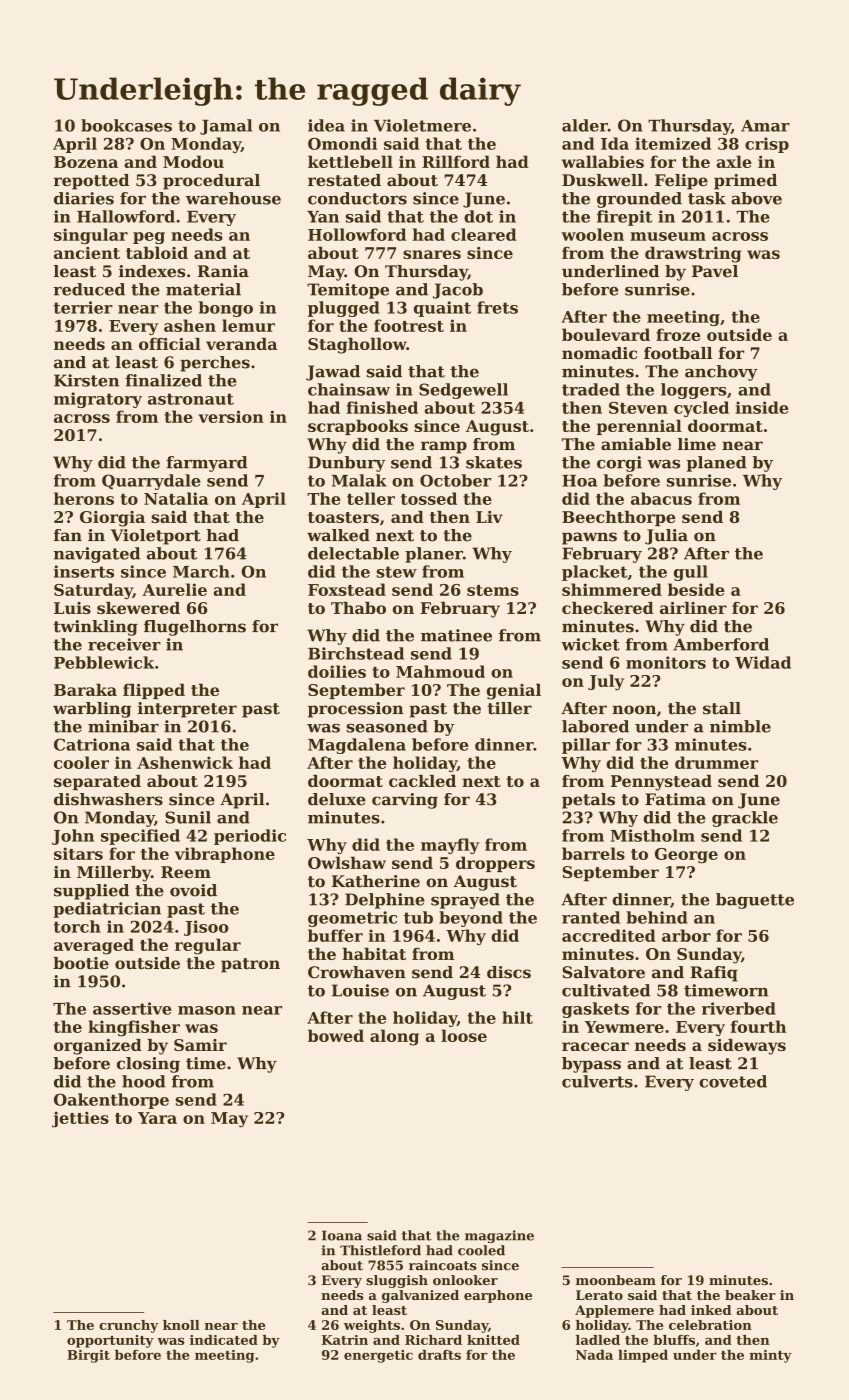 This document has height=1400, width=849. Describe the element at coordinates (81, 963) in the document. I see `bootie` at that location.
